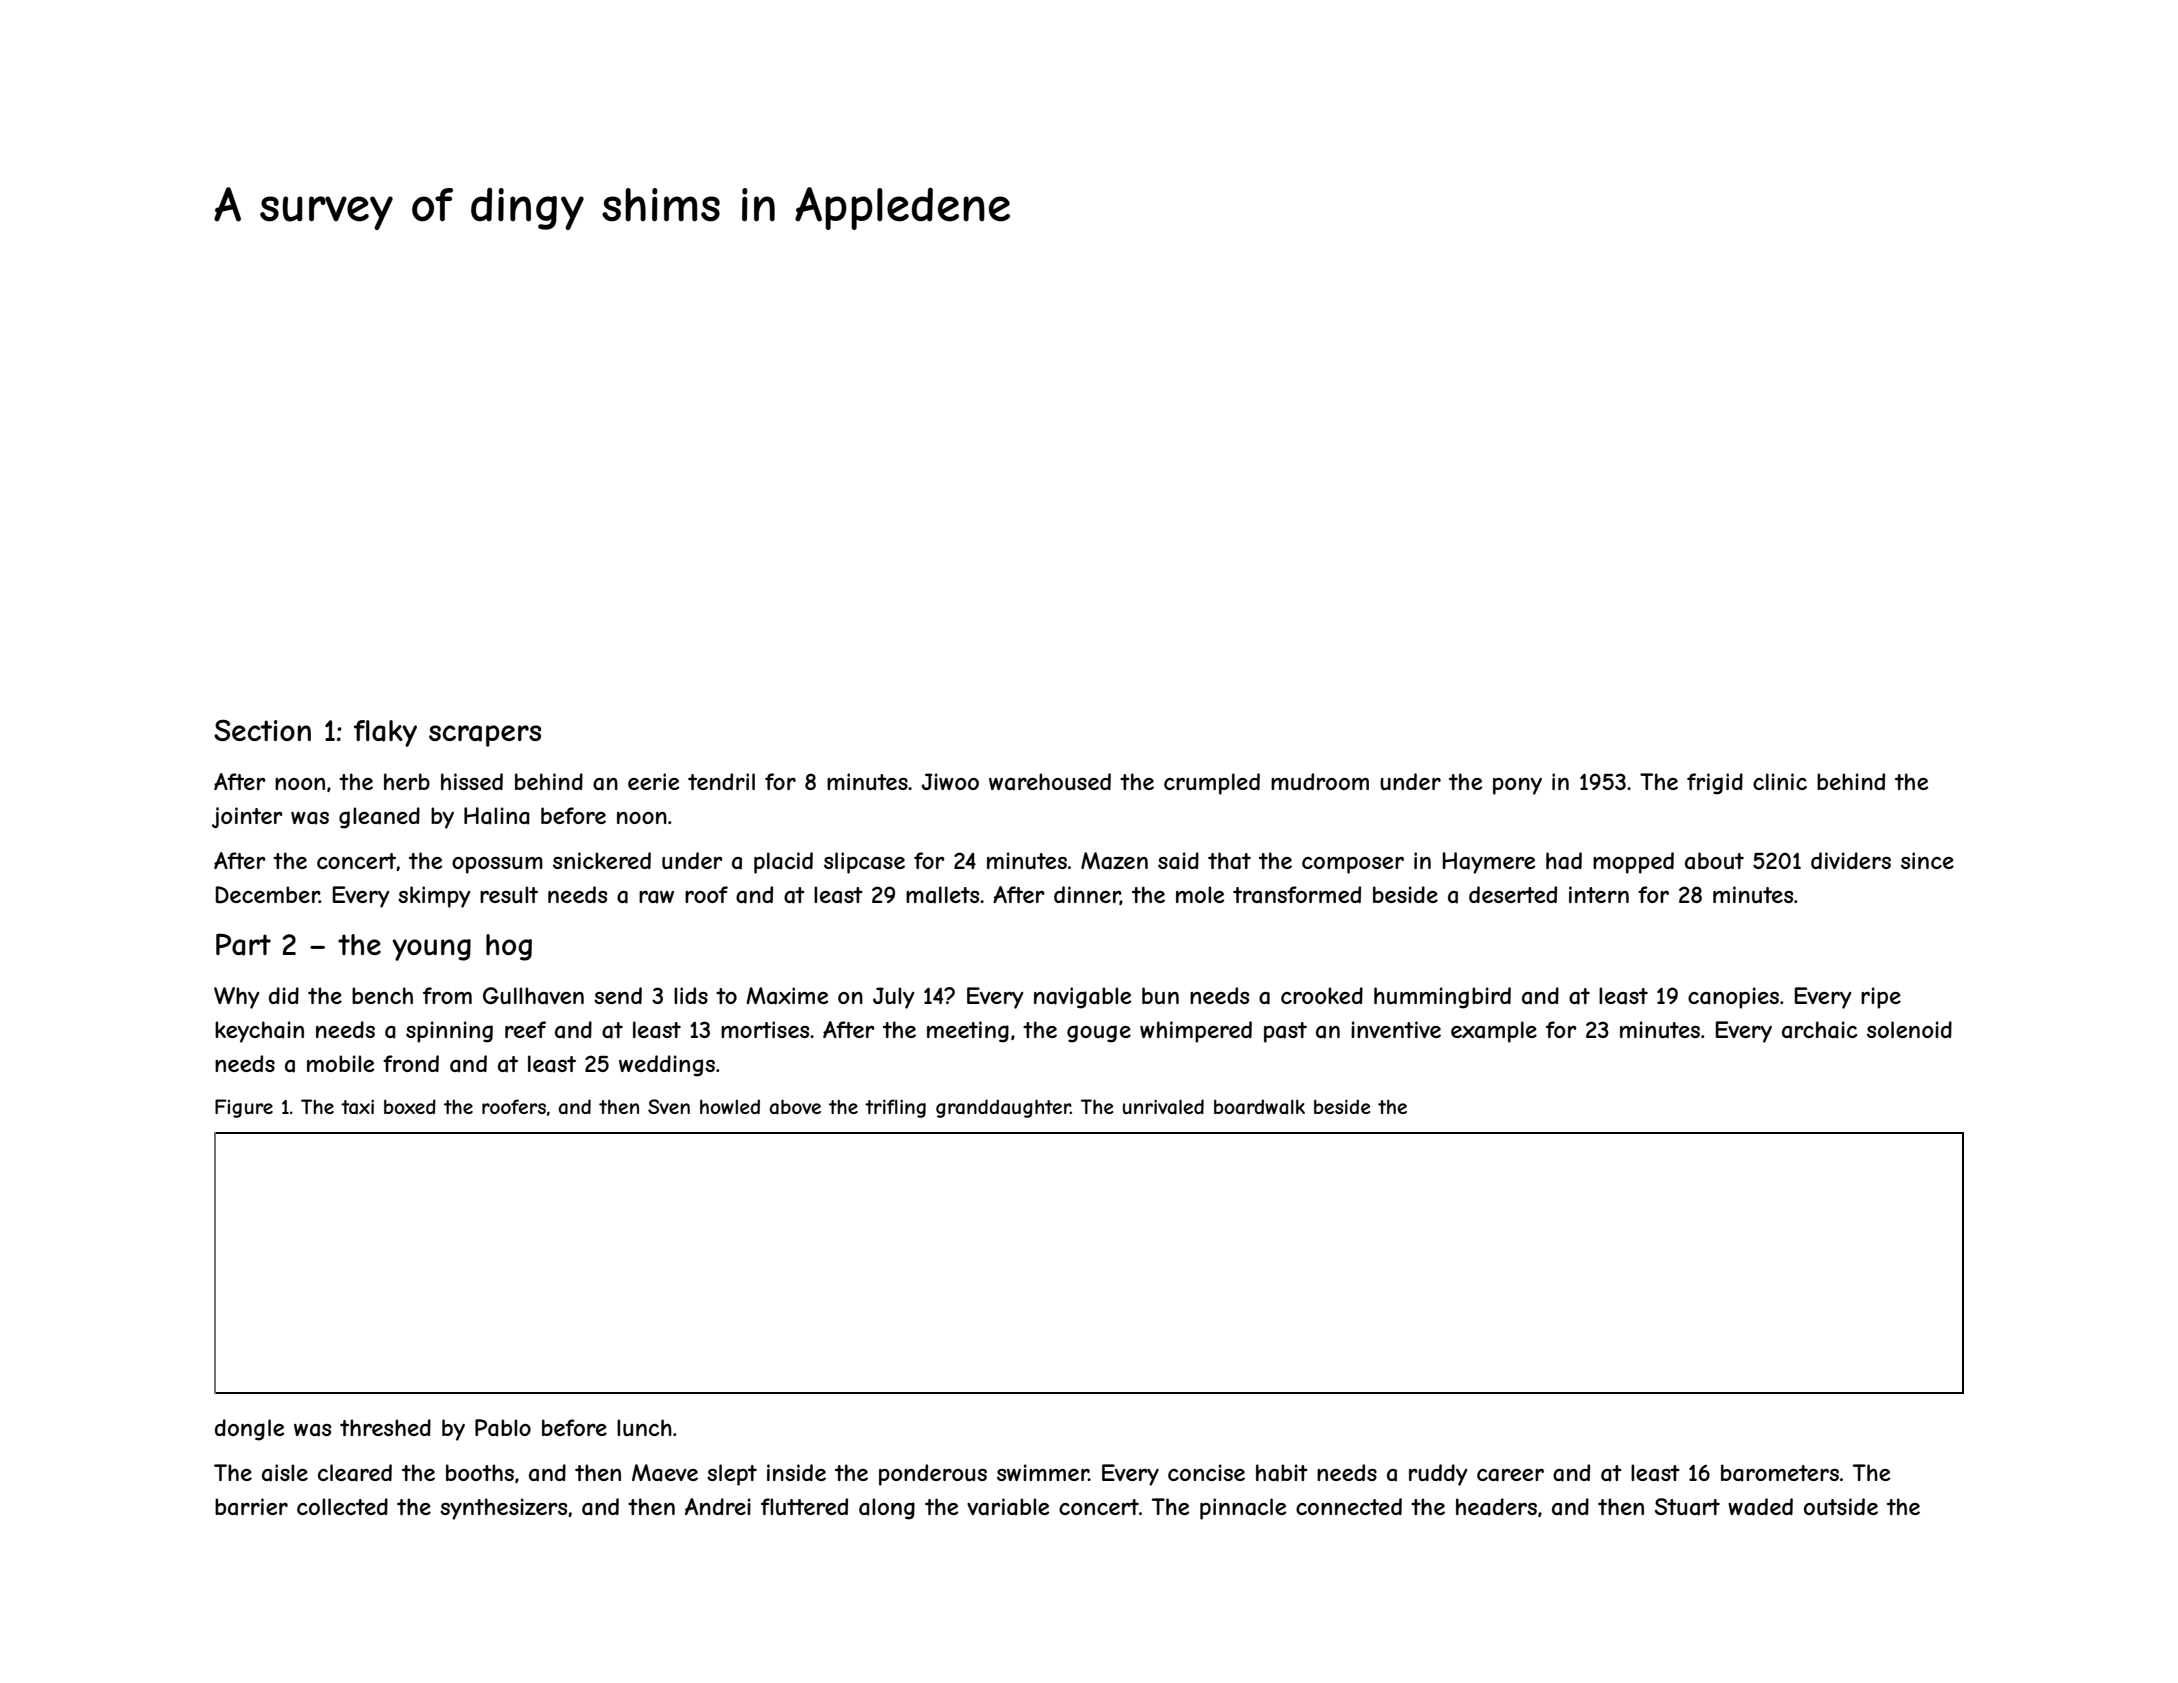 This image has width=2178, height=1683. Describe the element at coordinates (340, 1063) in the image. I see `mobile` at that location.
